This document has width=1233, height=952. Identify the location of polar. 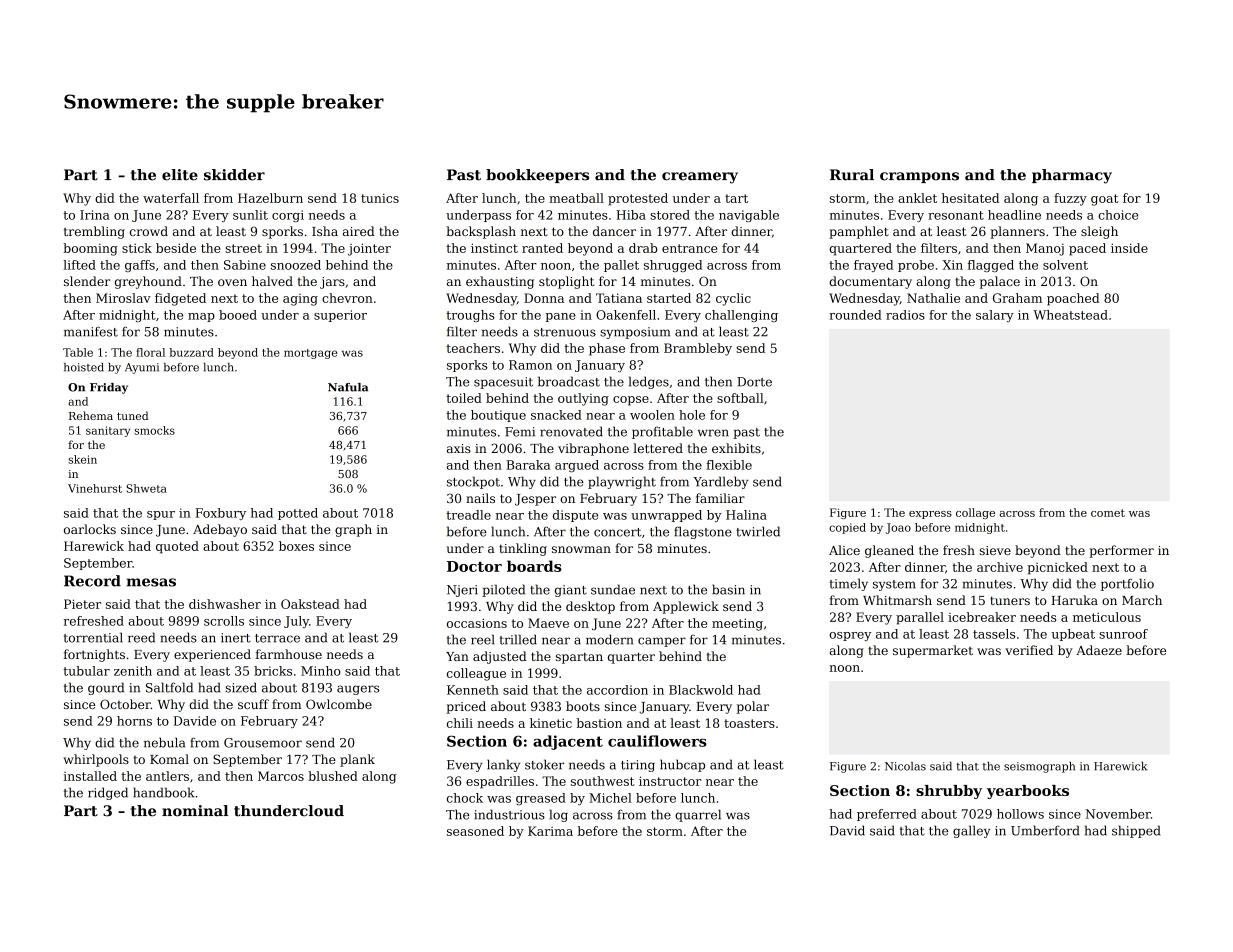
(753, 707).
